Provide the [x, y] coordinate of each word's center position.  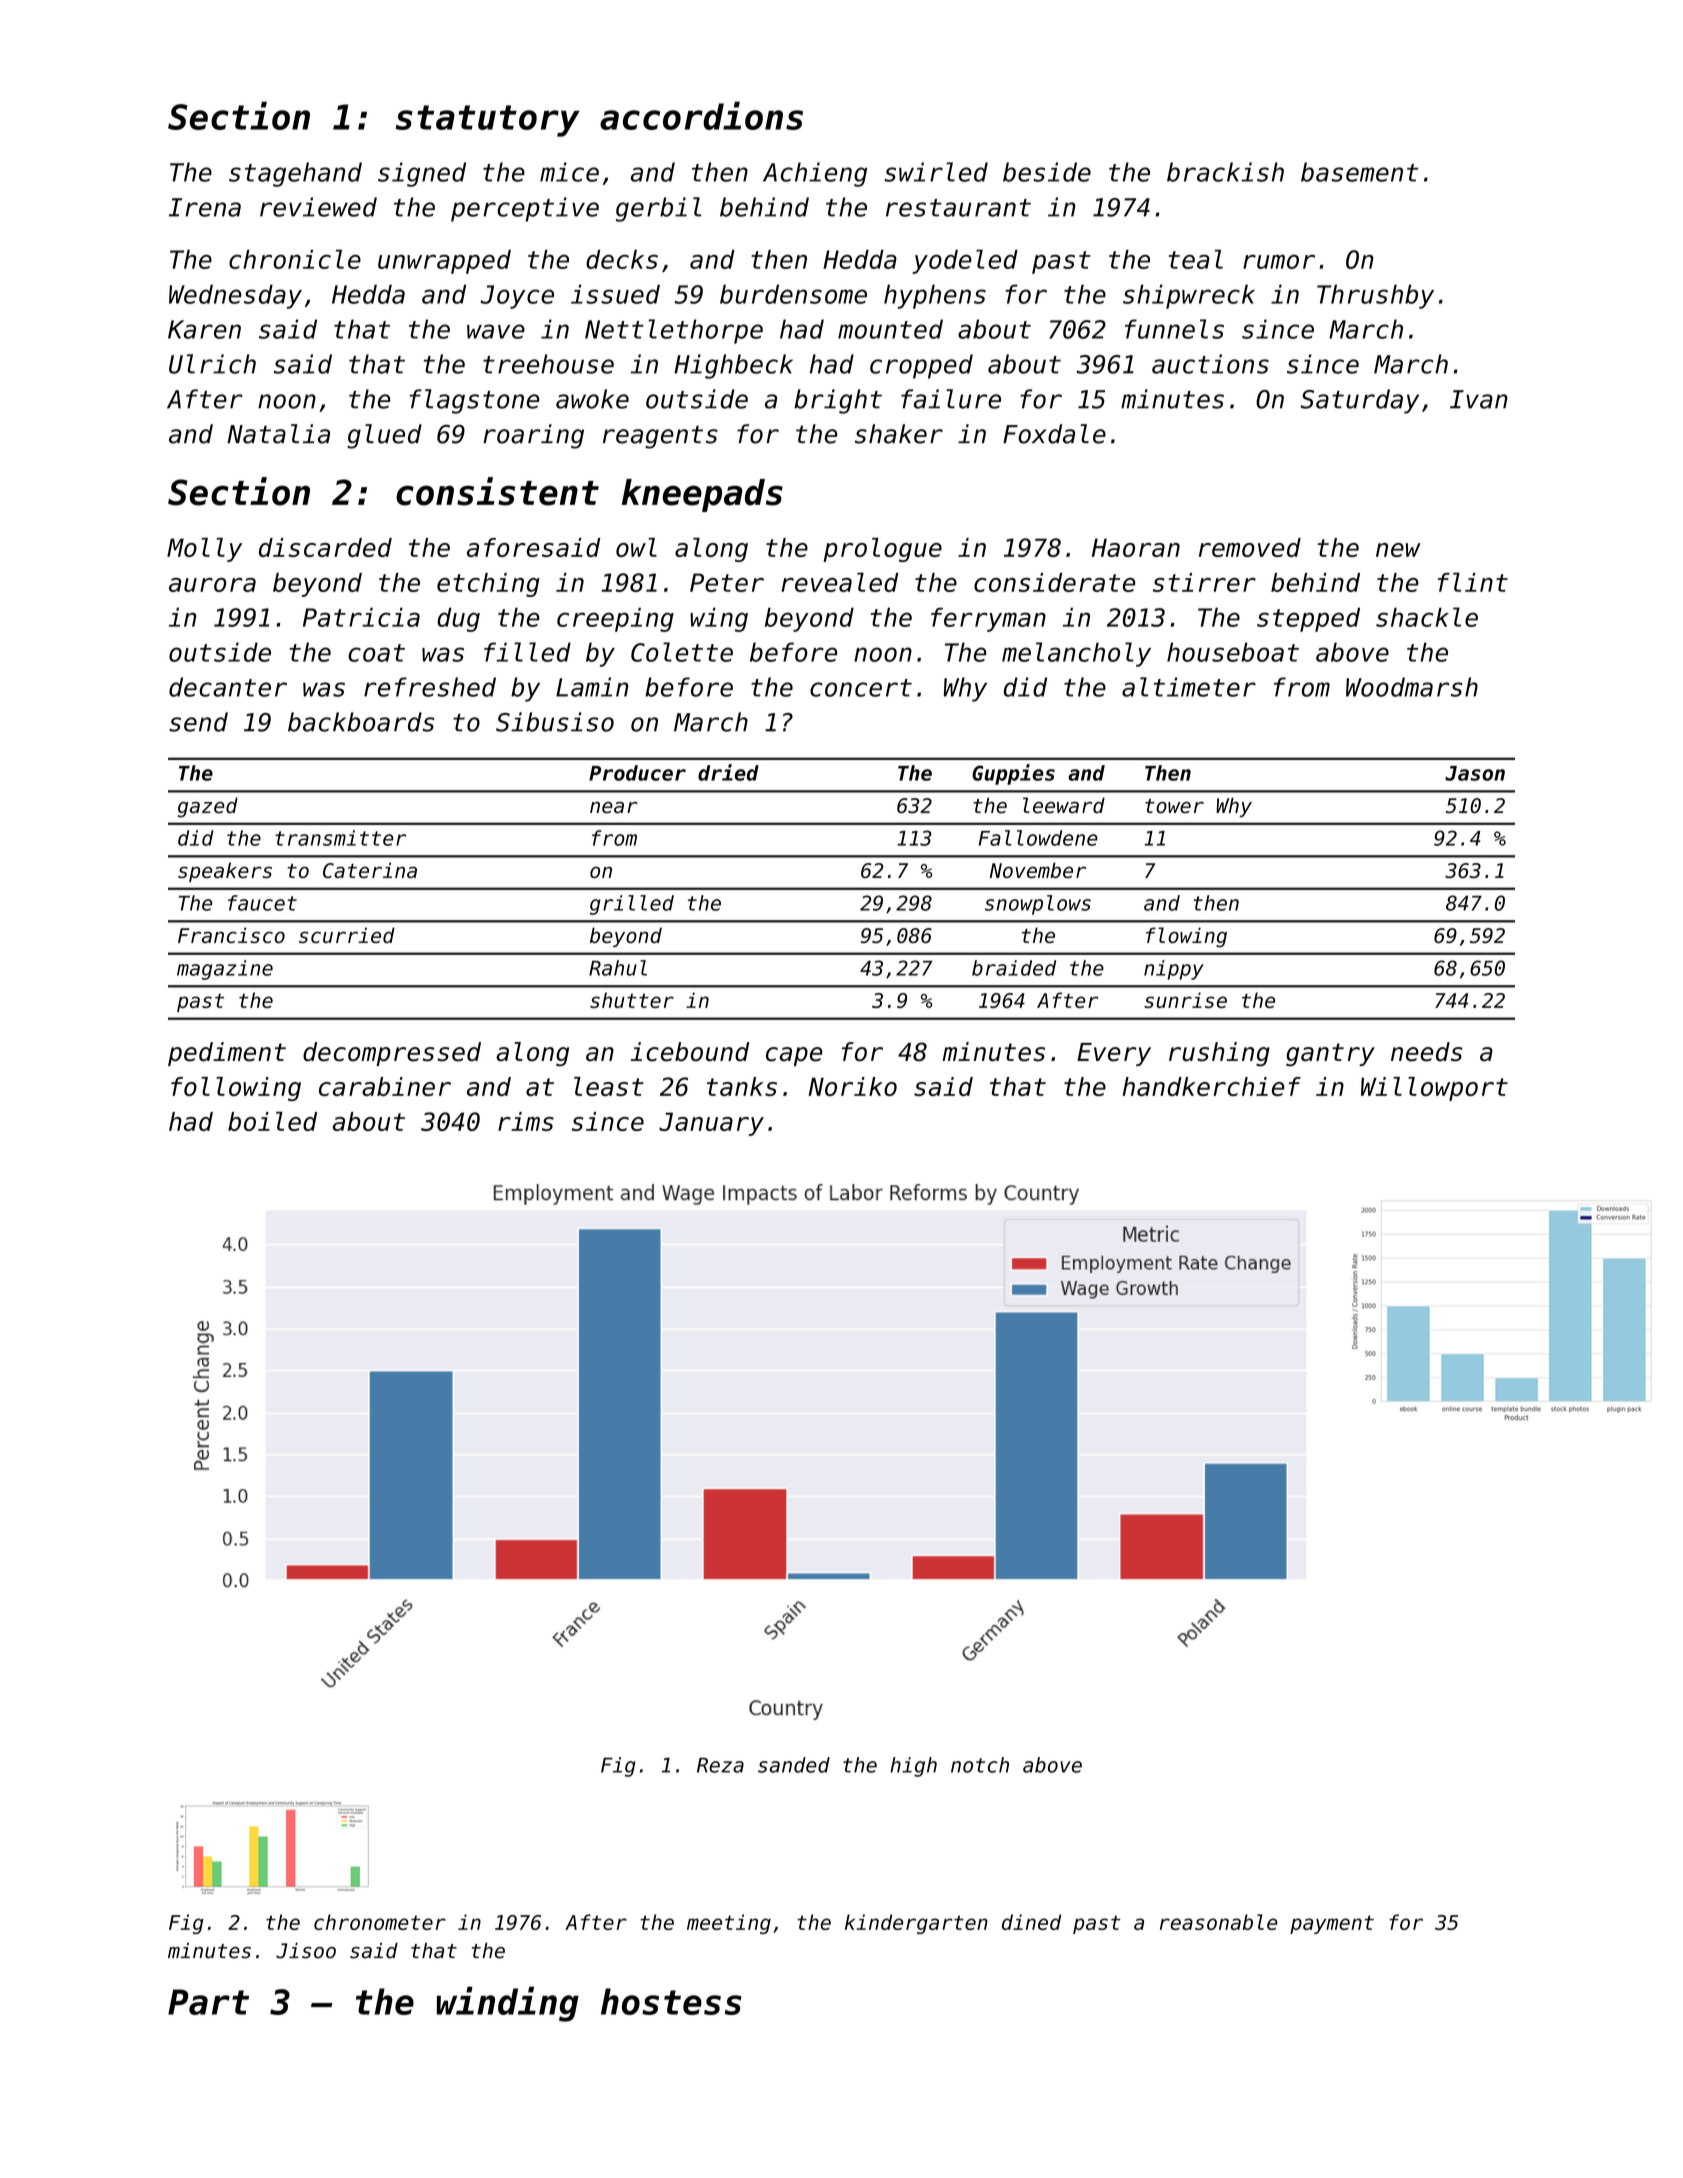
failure [951, 399]
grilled [632, 905]
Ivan [1479, 399]
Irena [205, 207]
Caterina [370, 870]
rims [526, 1121]
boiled [272, 1121]
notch [980, 1765]
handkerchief [1212, 1086]
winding [508, 2004]
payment [1332, 1924]
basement [1359, 172]
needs [1427, 1052]
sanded [794, 1765]
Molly [204, 550]
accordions [701, 115]
